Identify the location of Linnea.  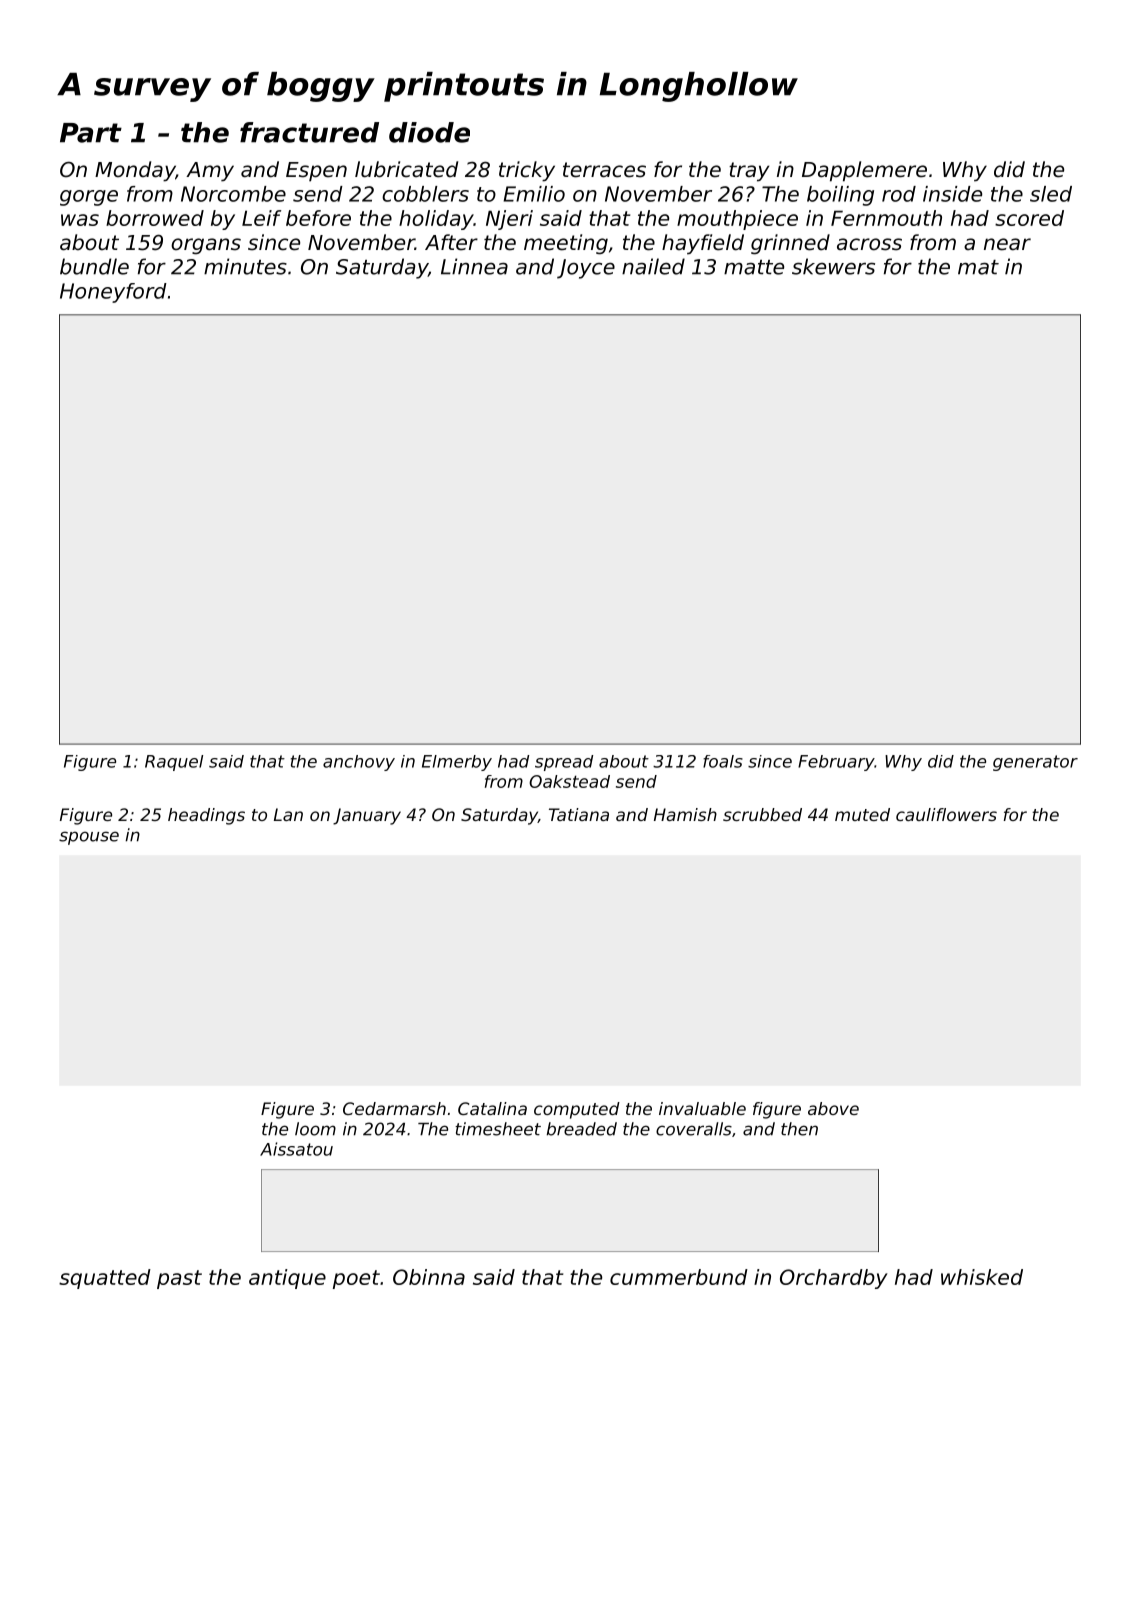
(474, 266).
